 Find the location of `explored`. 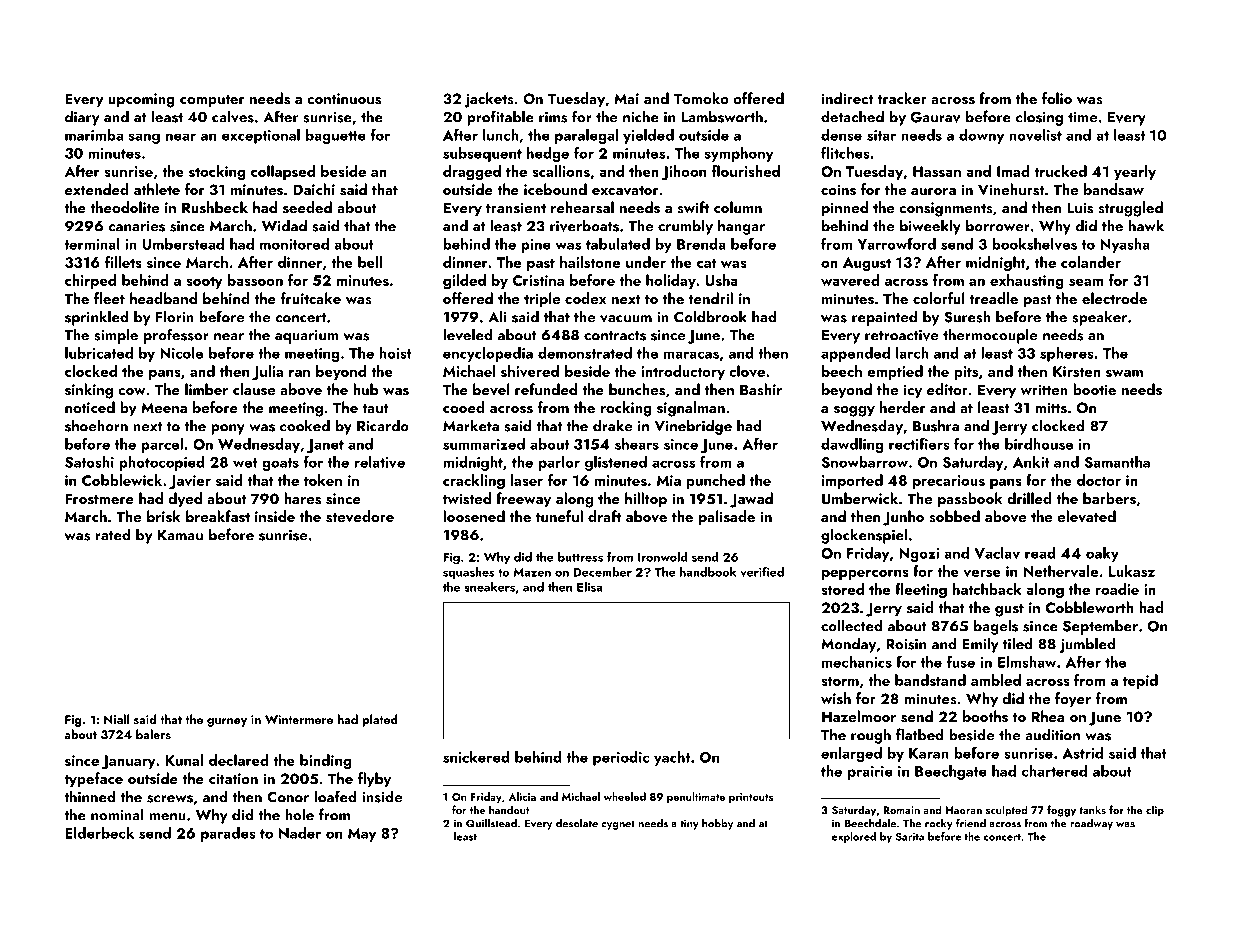

explored is located at coordinates (854, 837).
